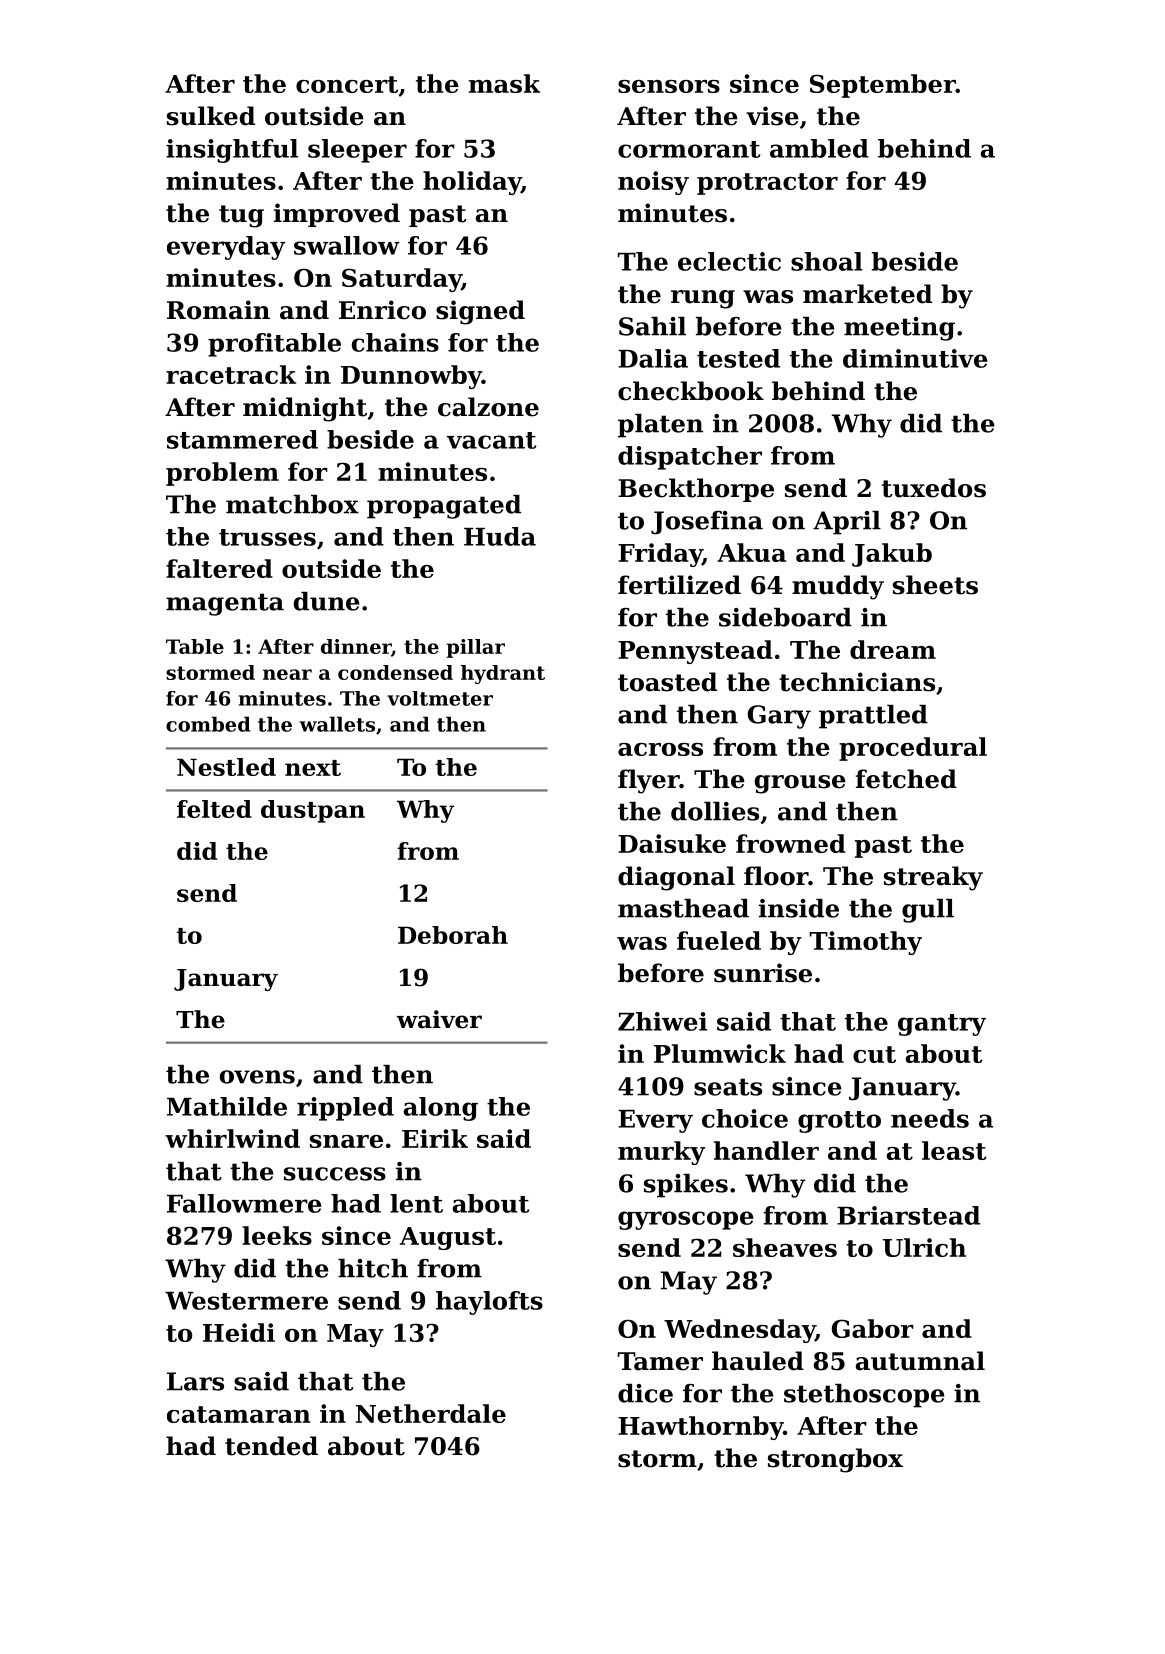 The image size is (1165, 1654). I want to click on Netherdale, so click(431, 1413).
